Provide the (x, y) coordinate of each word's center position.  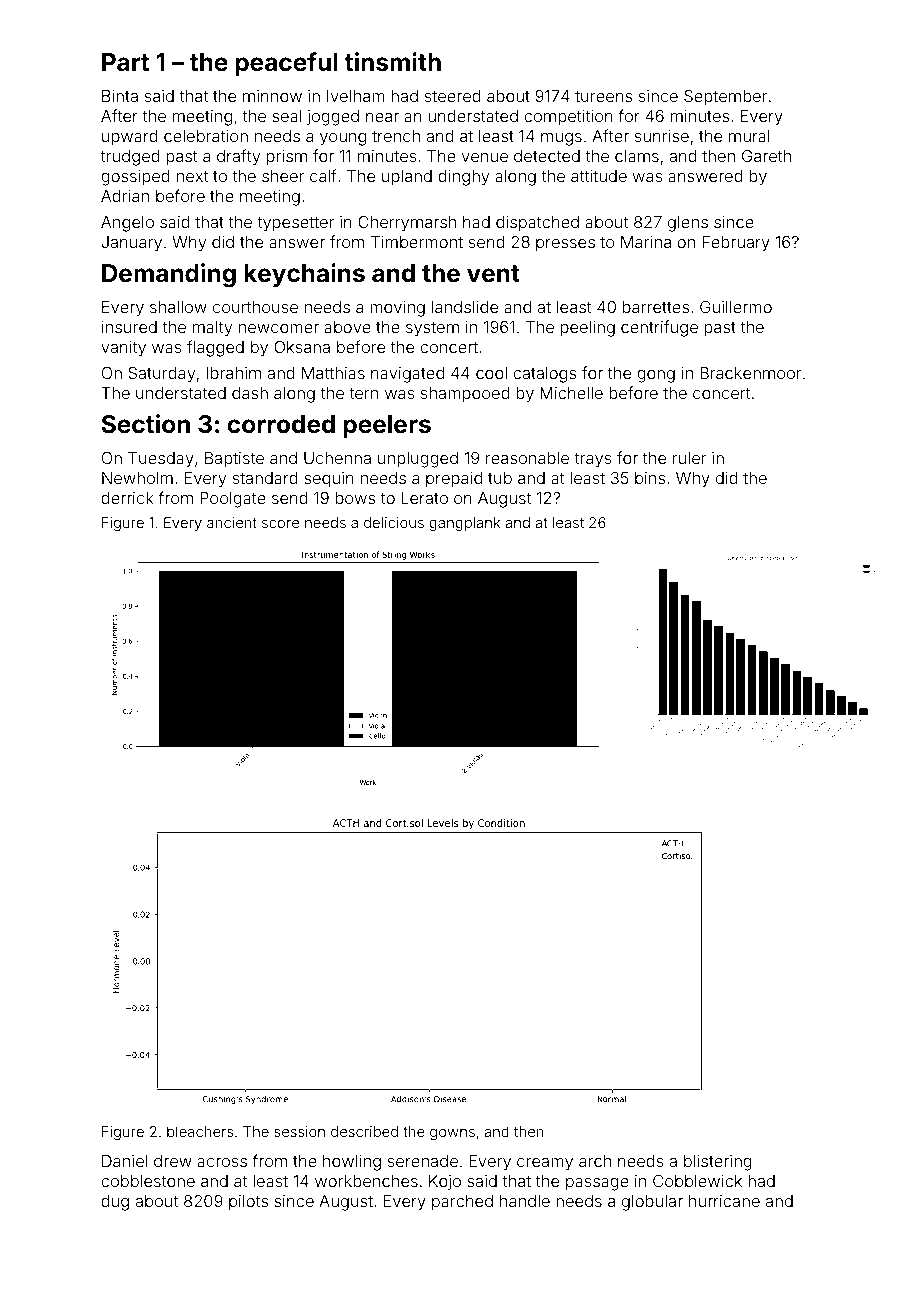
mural (749, 136)
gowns (452, 1134)
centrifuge (659, 328)
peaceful (287, 64)
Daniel (124, 1161)
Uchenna (337, 458)
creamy (545, 1164)
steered (453, 96)
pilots (248, 1202)
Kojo (445, 1183)
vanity (123, 349)
